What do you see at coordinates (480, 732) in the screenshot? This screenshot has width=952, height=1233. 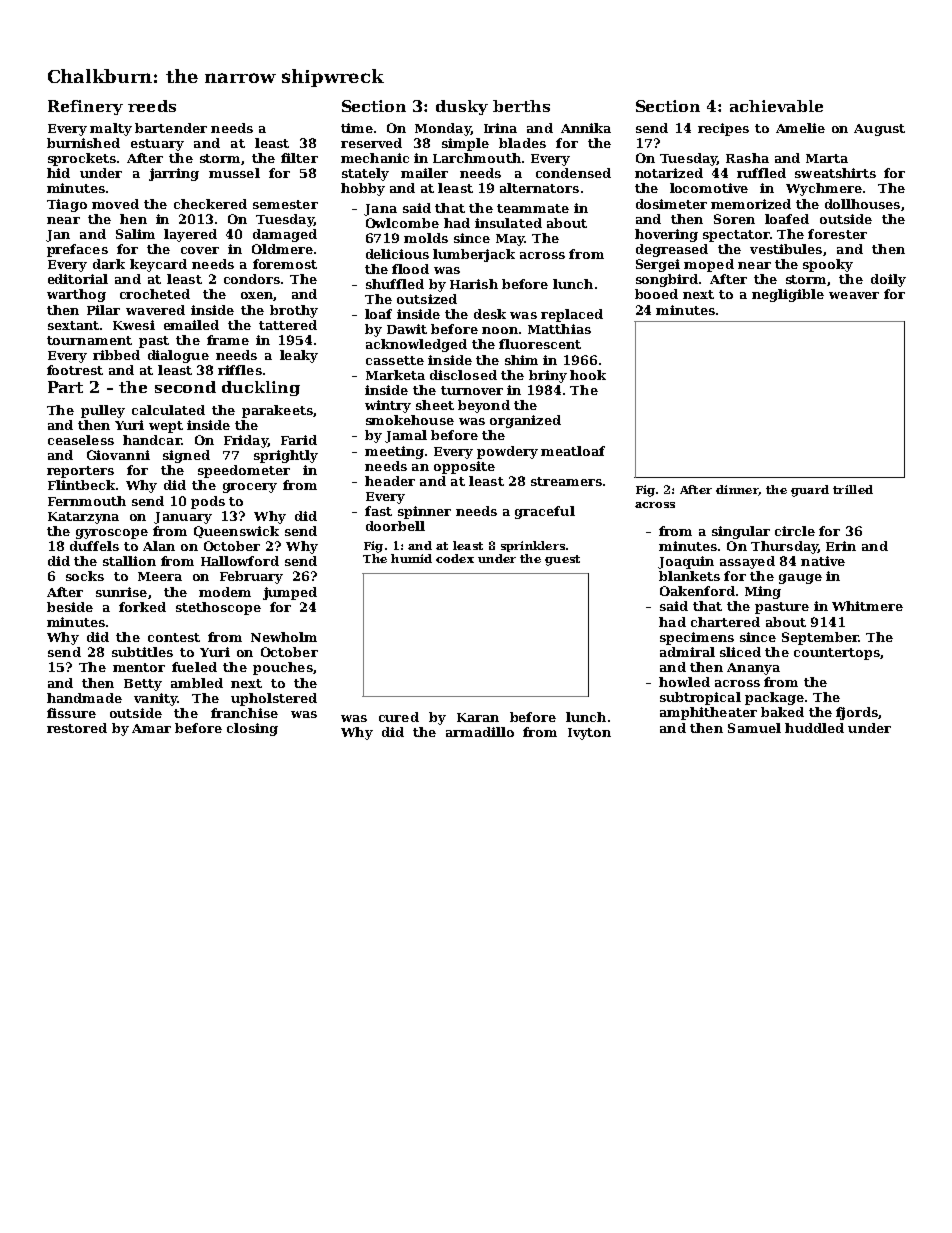 I see `armadillo` at bounding box center [480, 732].
